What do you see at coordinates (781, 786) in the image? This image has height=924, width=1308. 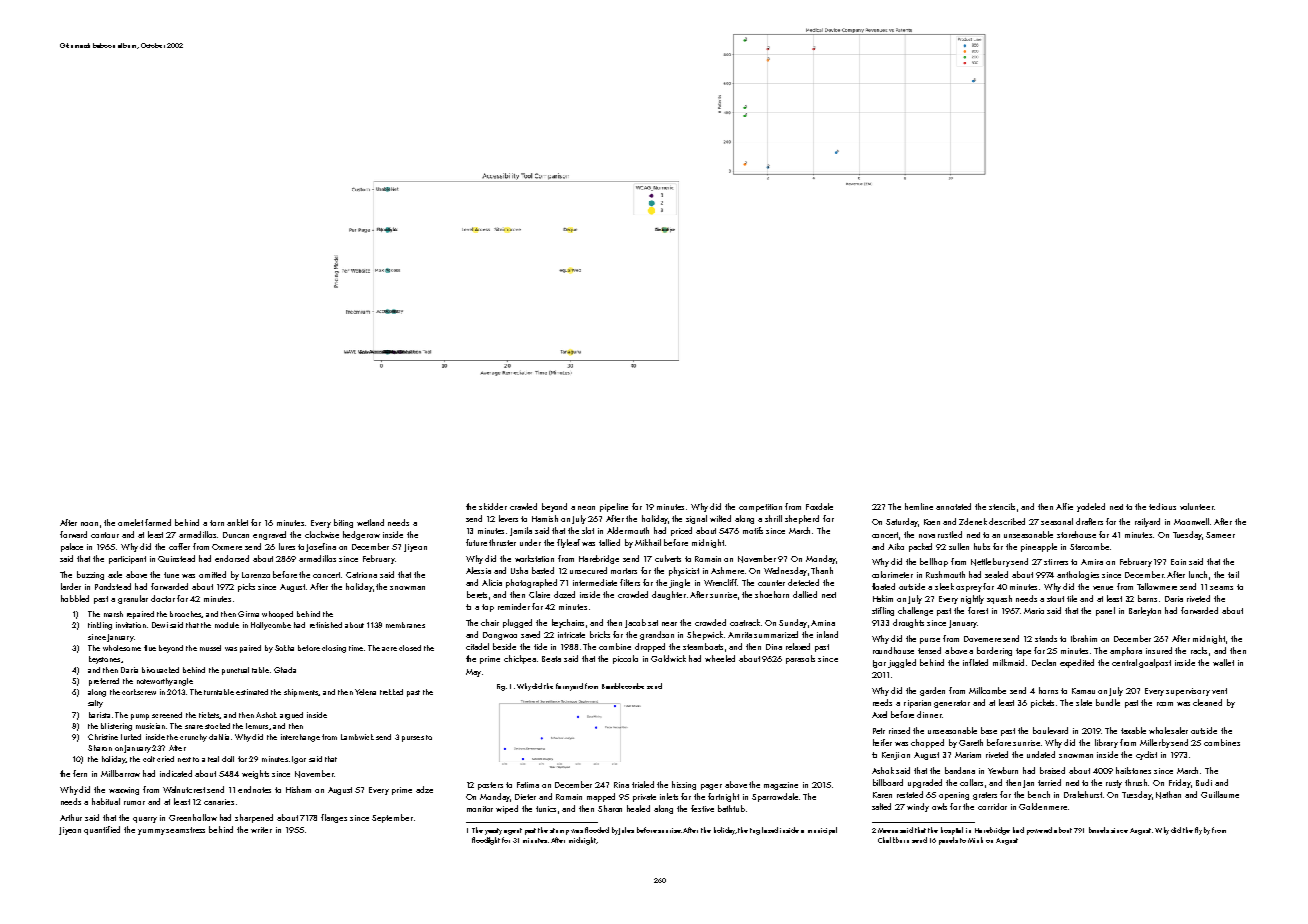 I see `magazine` at bounding box center [781, 786].
